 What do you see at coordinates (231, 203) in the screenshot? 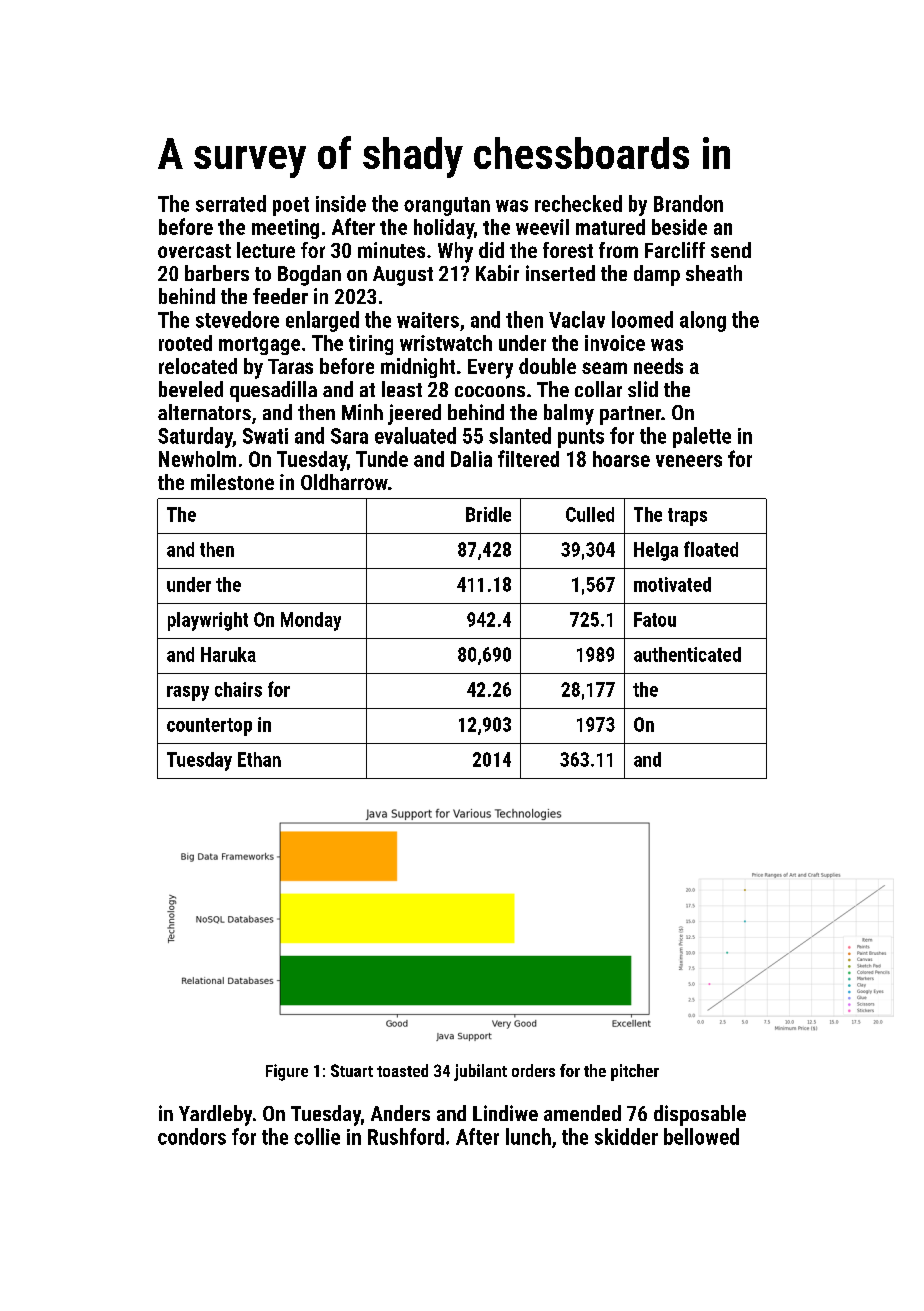
I see `serrated` at bounding box center [231, 203].
